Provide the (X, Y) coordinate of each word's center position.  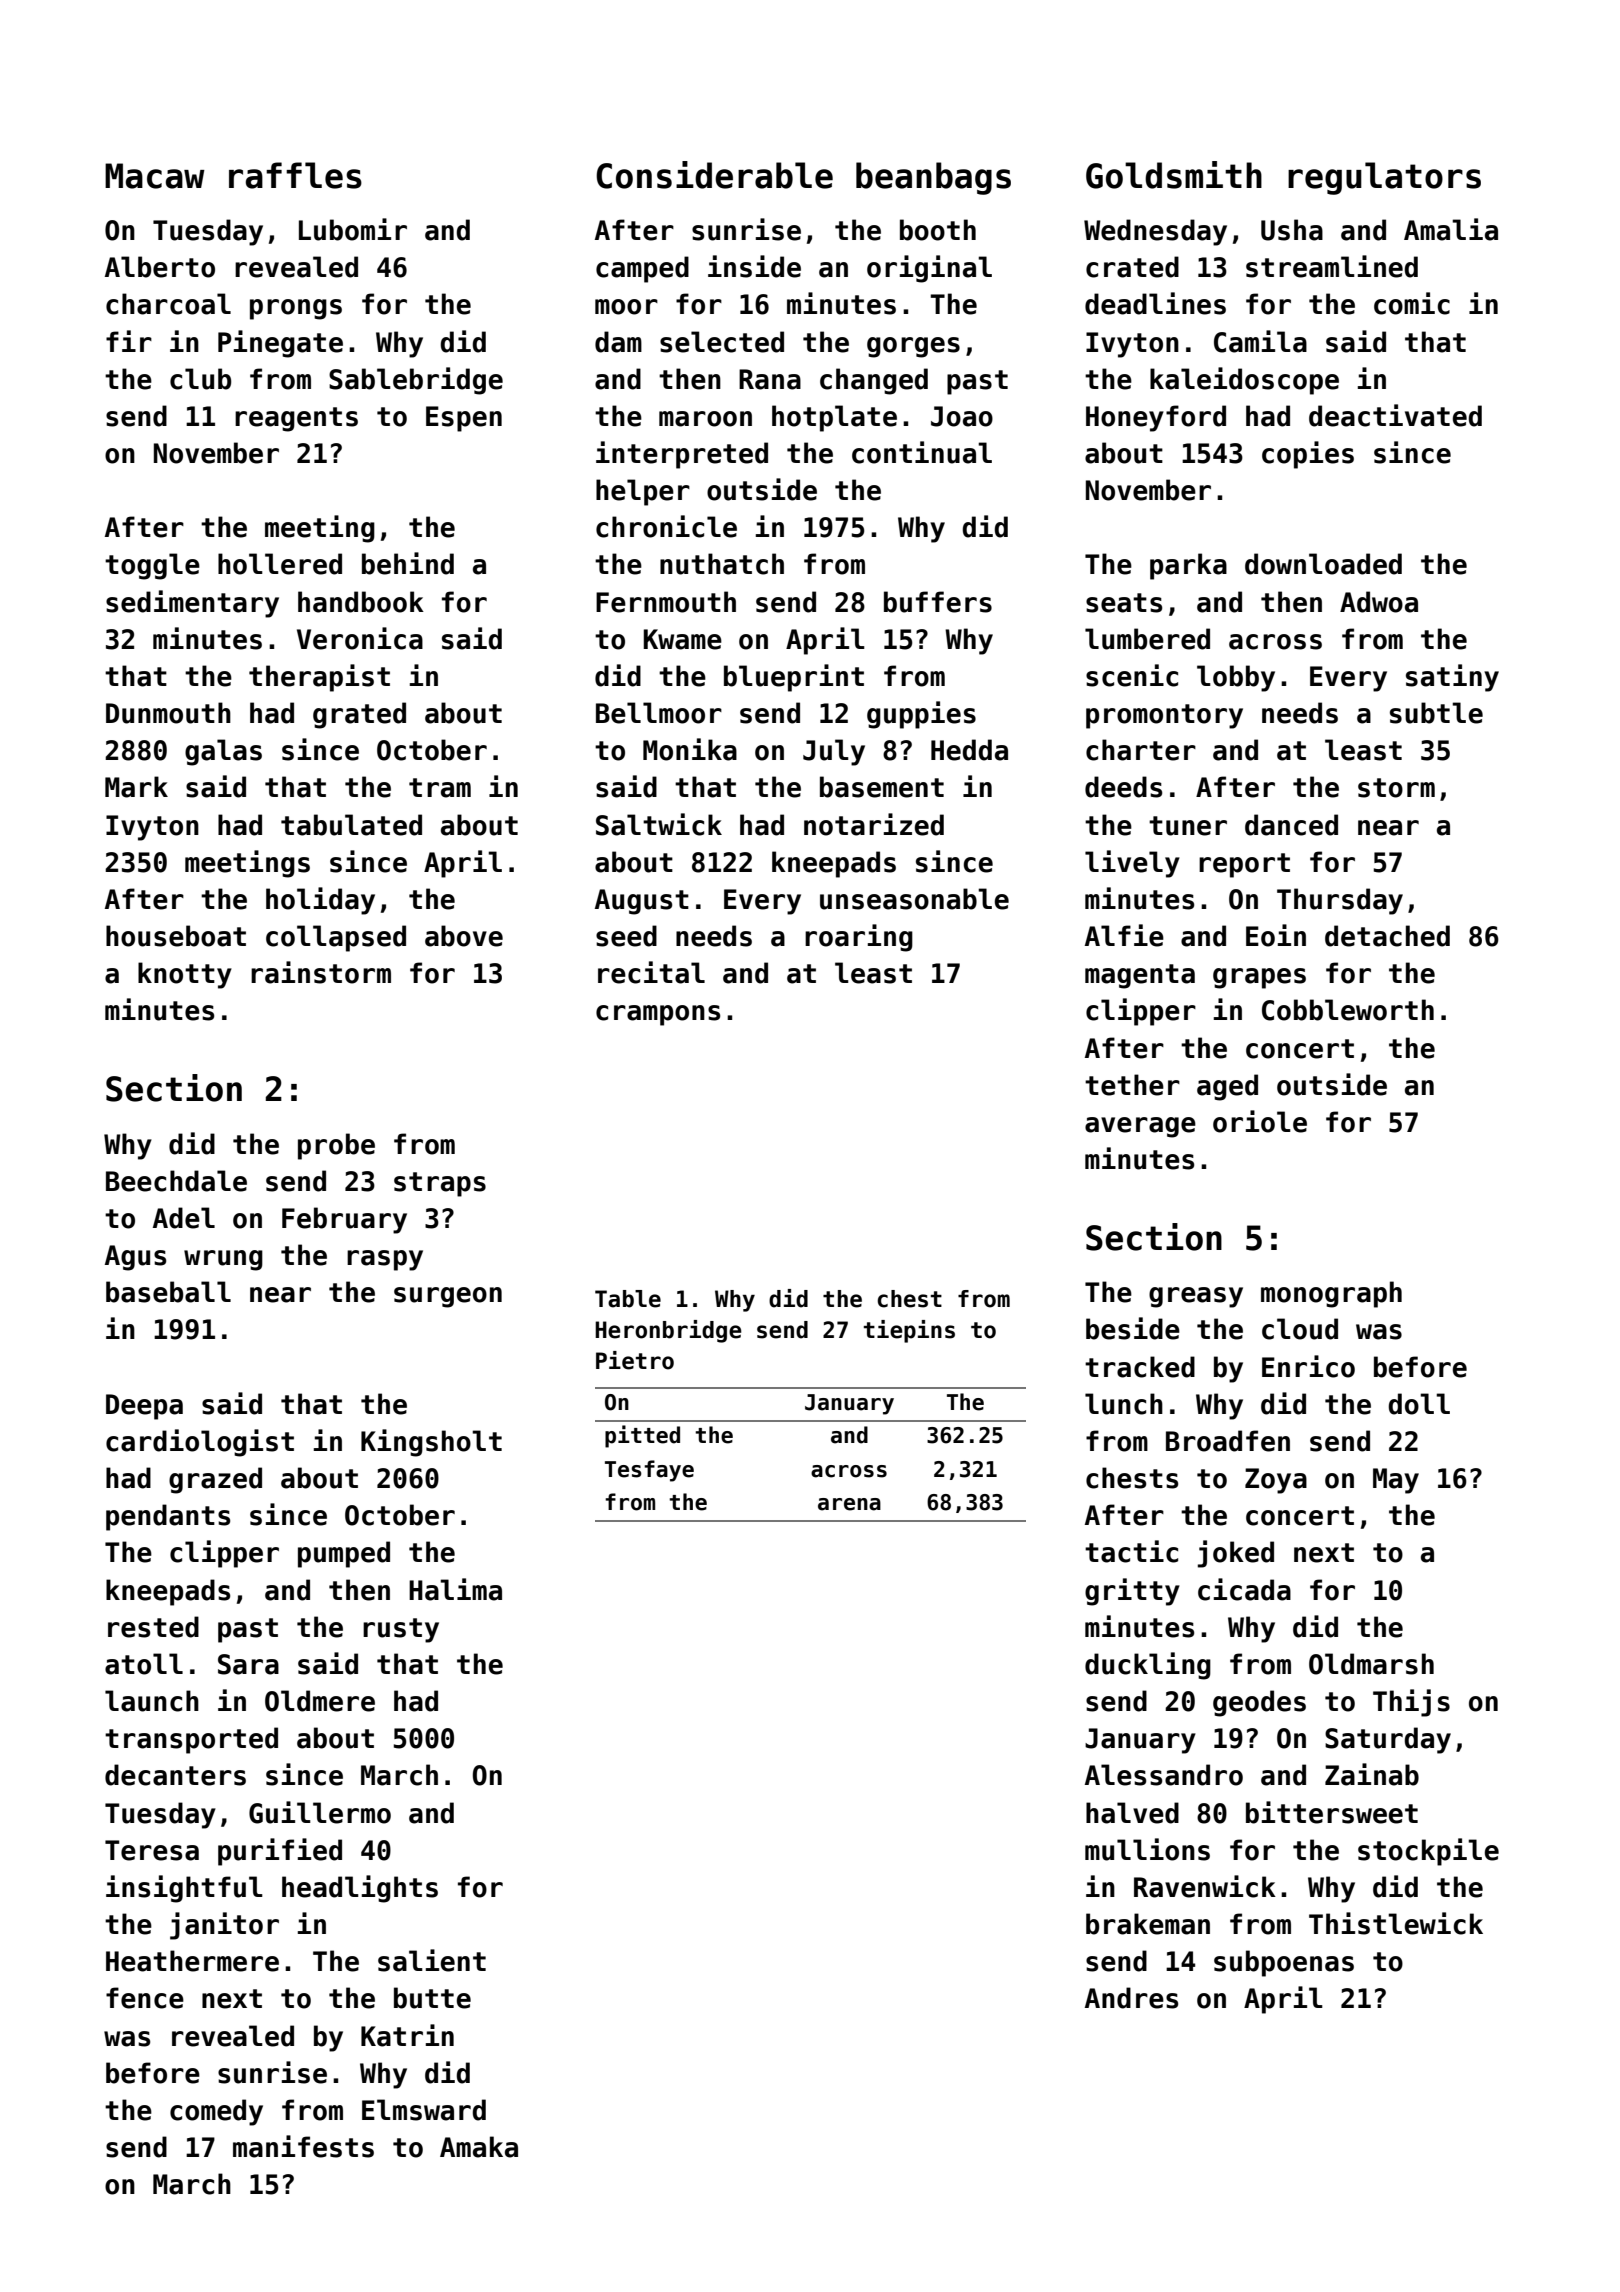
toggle (152, 566)
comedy (216, 2112)
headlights (360, 1889)
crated (1132, 267)
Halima (455, 1589)
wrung (223, 1260)
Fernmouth (666, 602)
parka (1188, 566)
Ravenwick (1205, 1886)
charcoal (168, 304)
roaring (859, 938)
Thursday (1340, 901)
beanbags (933, 178)
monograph (1331, 1294)
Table (628, 1299)
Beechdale (176, 1181)
